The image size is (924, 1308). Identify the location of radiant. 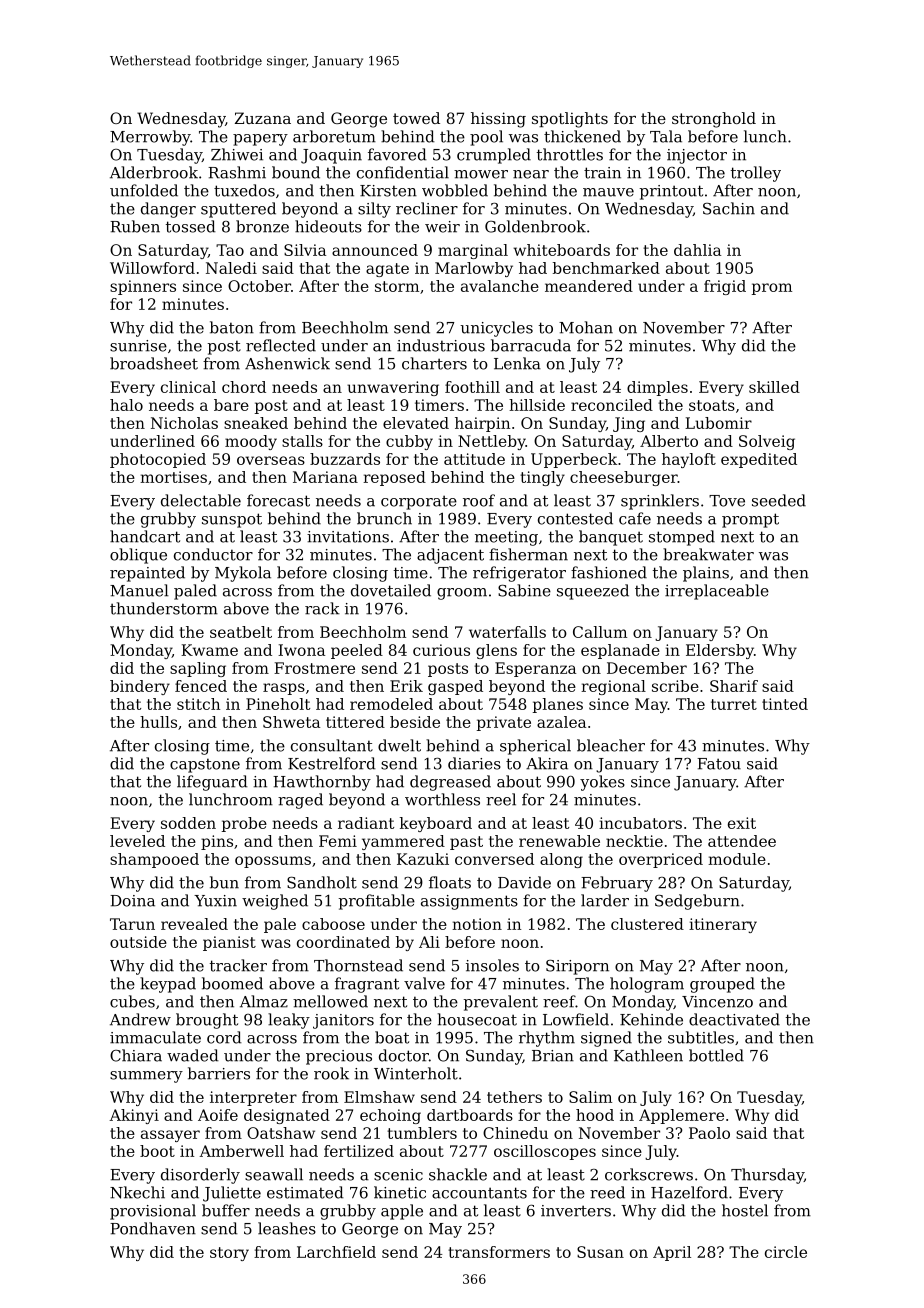
(366, 823).
